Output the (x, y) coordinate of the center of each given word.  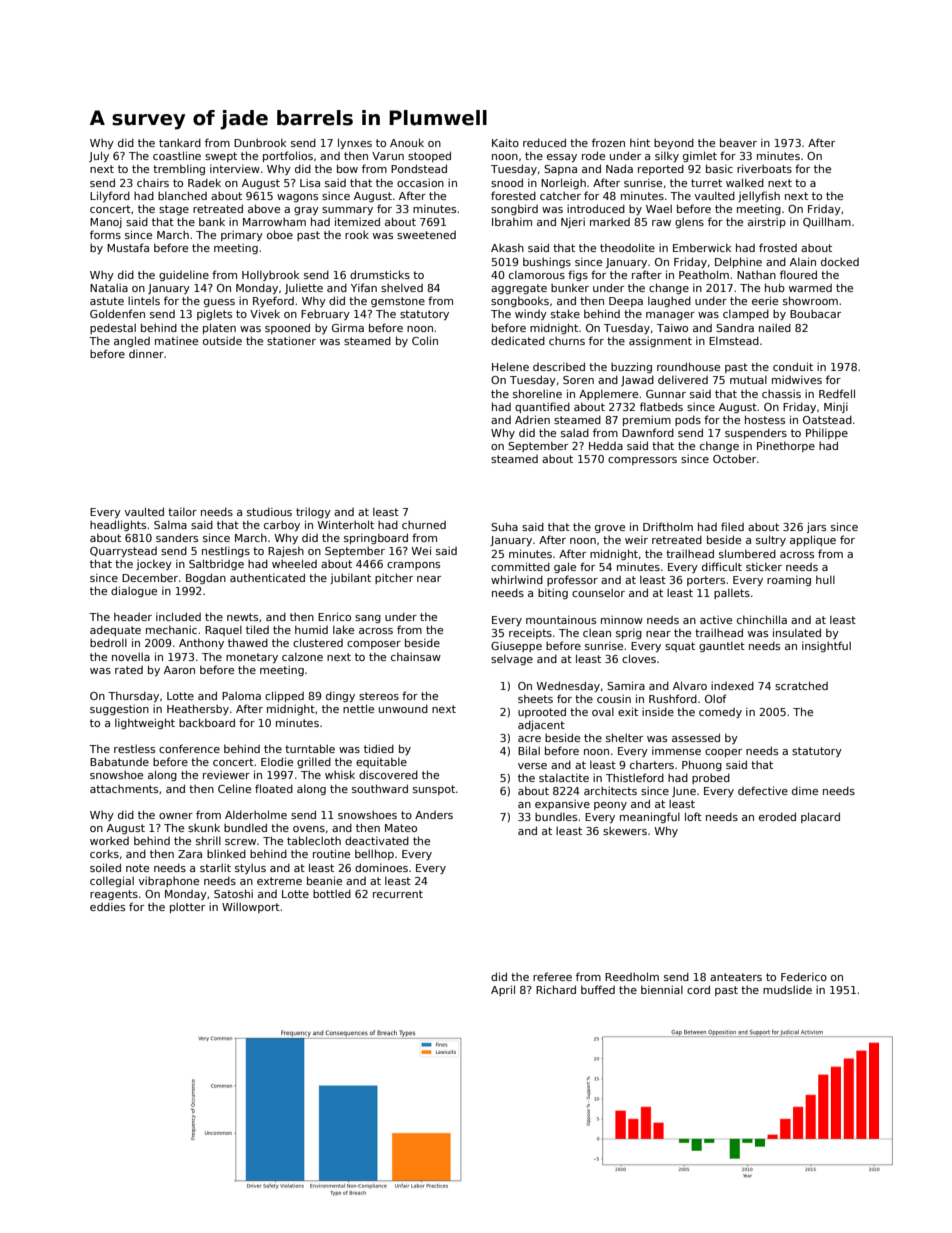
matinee (176, 341)
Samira (626, 685)
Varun (388, 156)
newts (242, 617)
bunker (570, 287)
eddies (107, 906)
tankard (180, 142)
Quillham (827, 222)
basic (719, 168)
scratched (801, 685)
